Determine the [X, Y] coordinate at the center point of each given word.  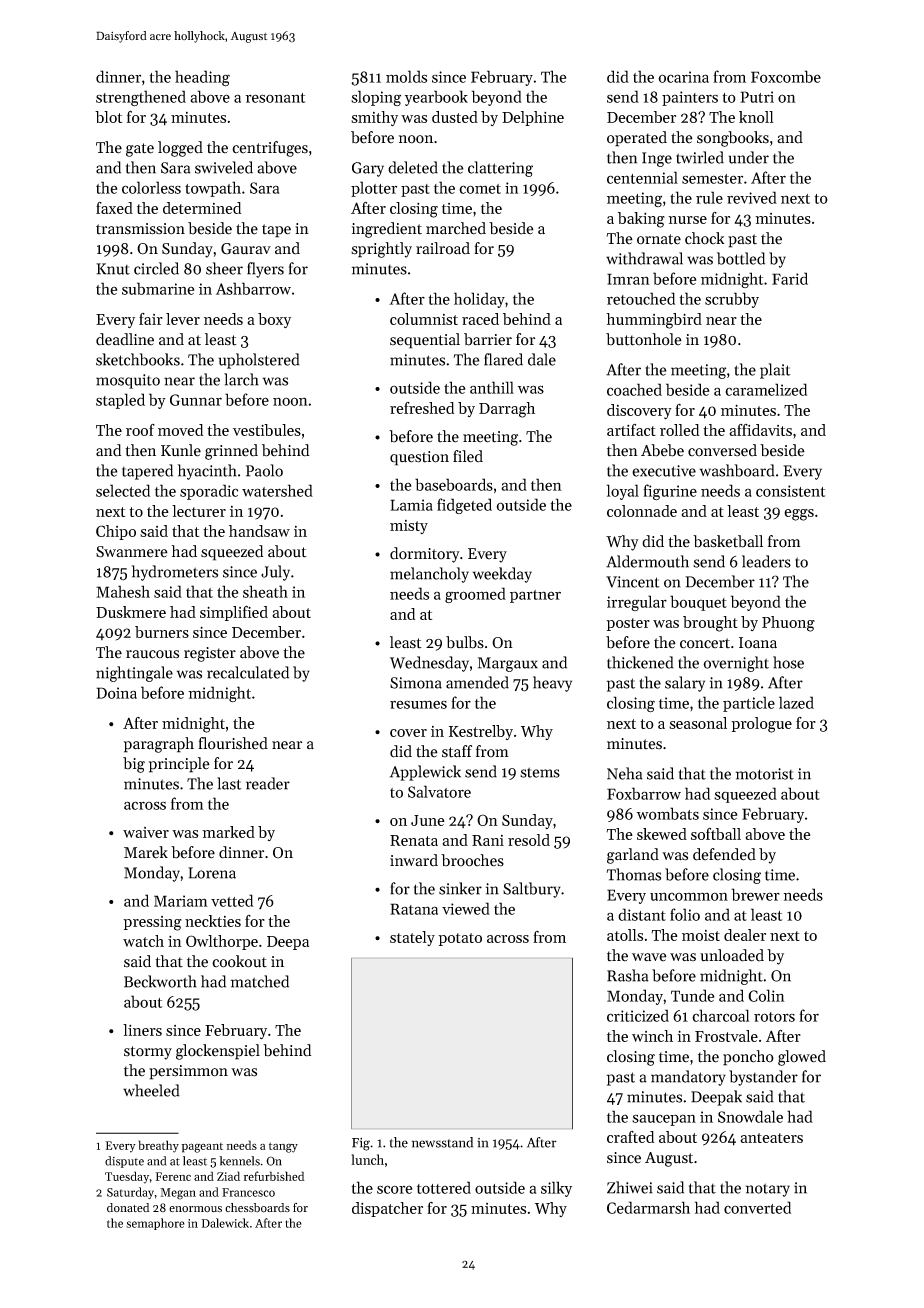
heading [202, 78]
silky [556, 1189]
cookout [239, 961]
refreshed [422, 408]
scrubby [732, 300]
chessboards [257, 1208]
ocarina [683, 77]
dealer [745, 935]
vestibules [267, 430]
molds [406, 76]
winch [652, 1036]
